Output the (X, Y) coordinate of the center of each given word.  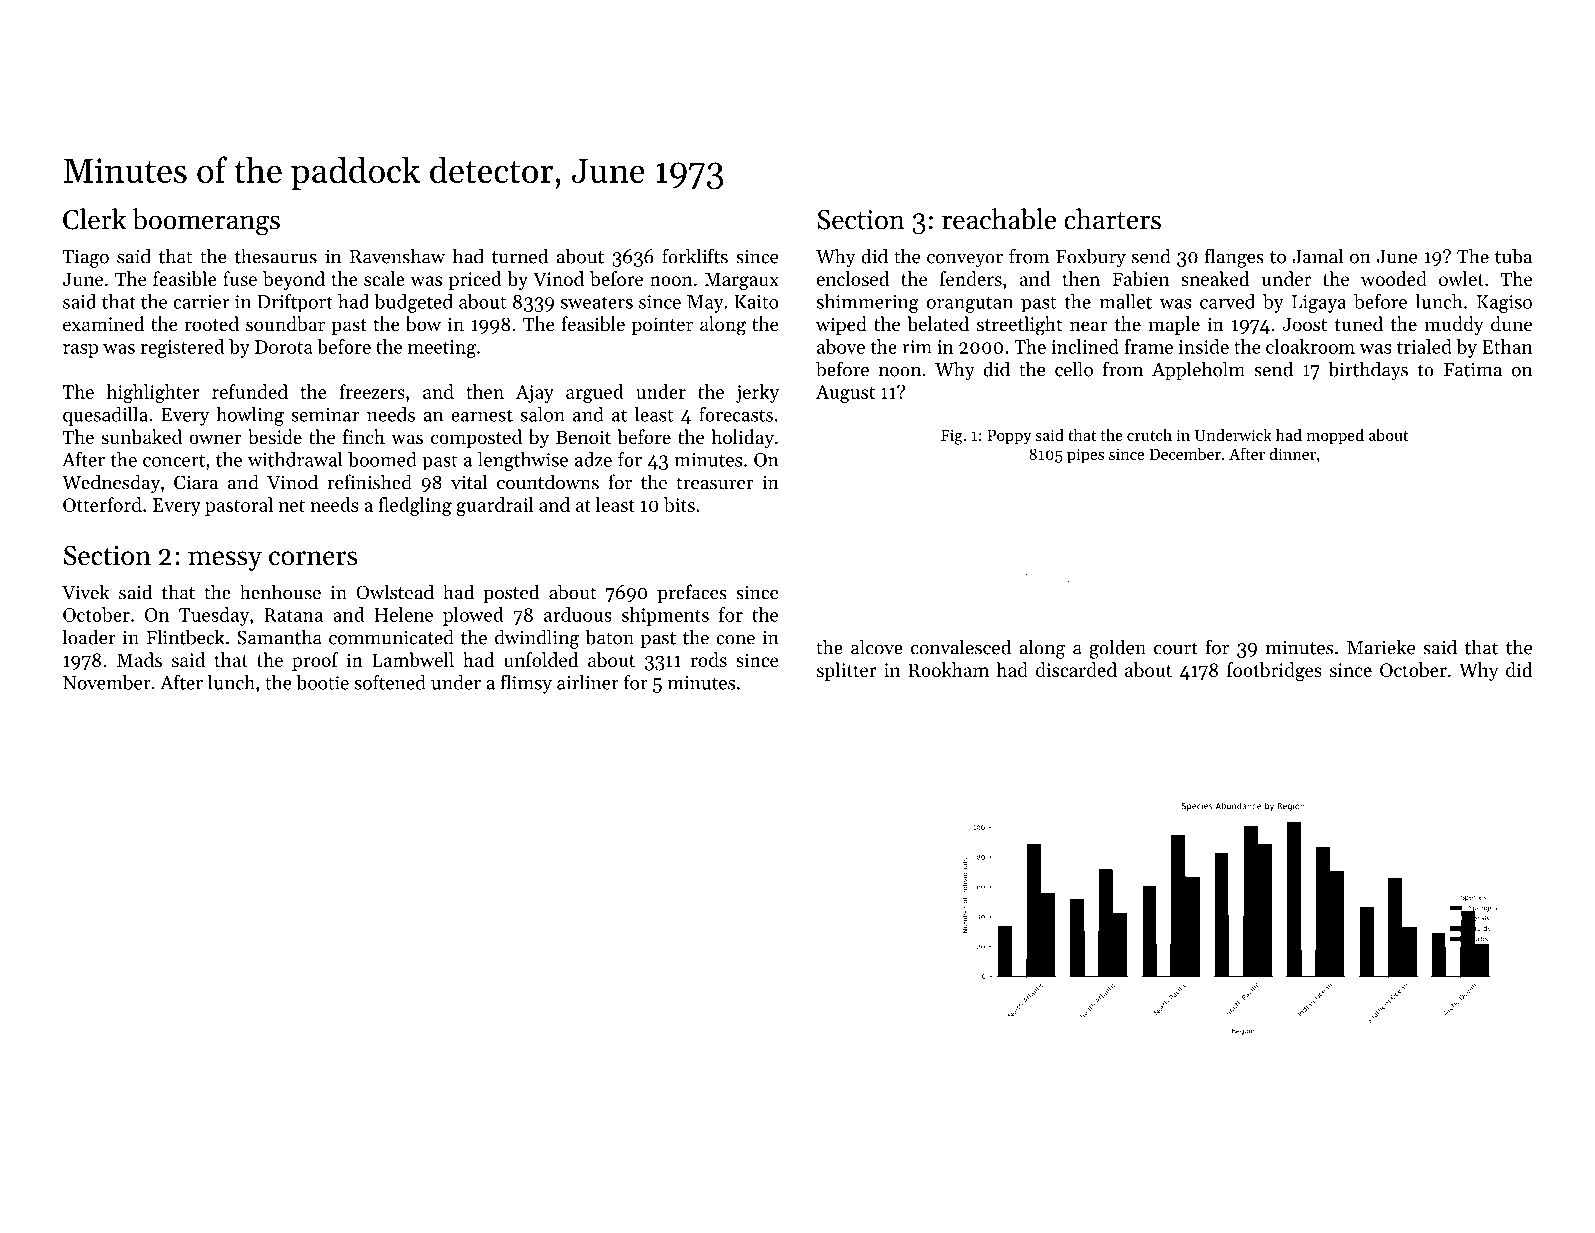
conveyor (965, 261)
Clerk (94, 219)
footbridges (1274, 672)
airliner (588, 682)
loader (89, 637)
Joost (1304, 324)
